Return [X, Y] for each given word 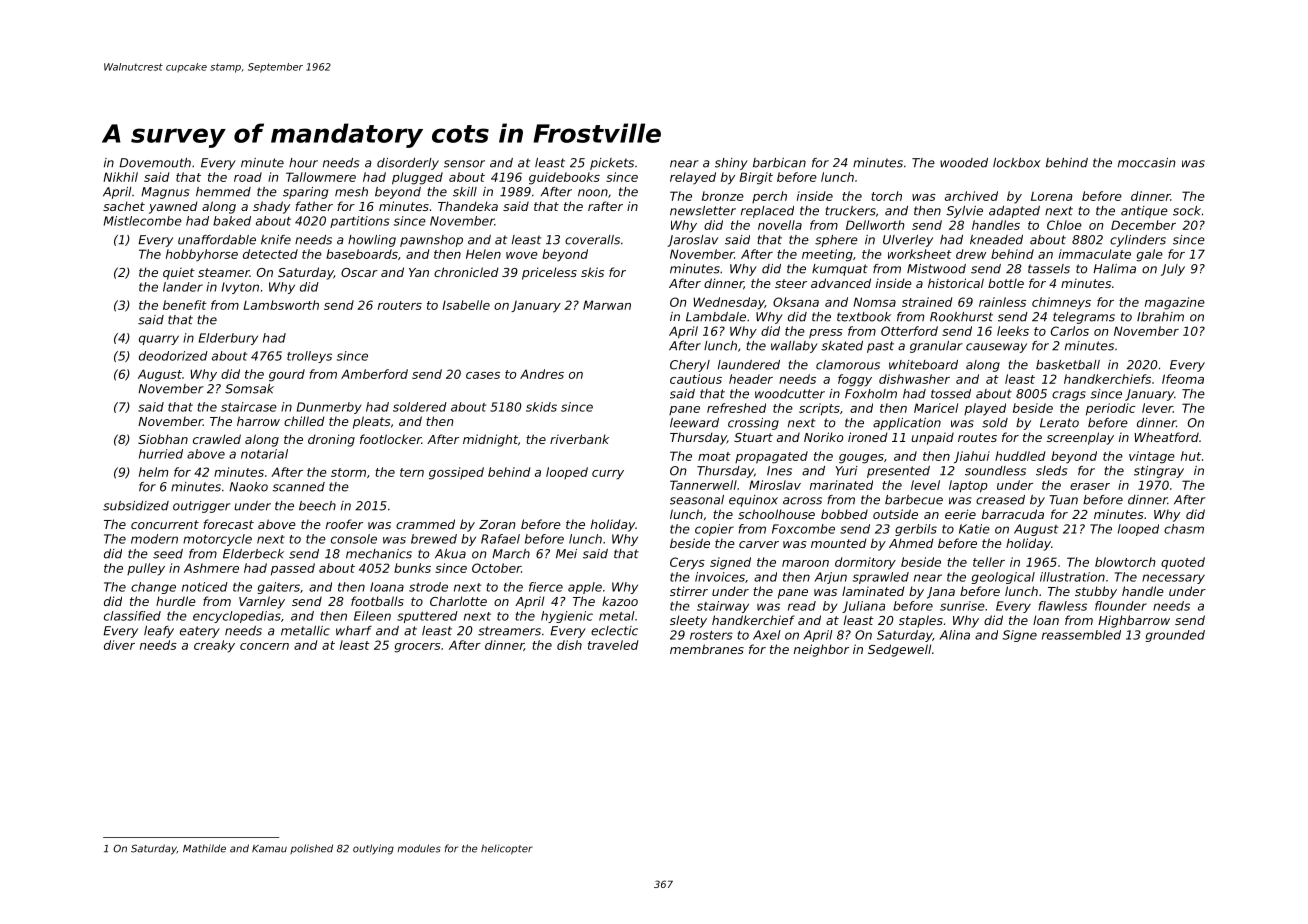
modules [419, 848]
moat [714, 456]
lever [1157, 408]
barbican [779, 163]
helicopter [507, 849]
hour [303, 163]
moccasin [1146, 163]
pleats [372, 422]
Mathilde [204, 848]
